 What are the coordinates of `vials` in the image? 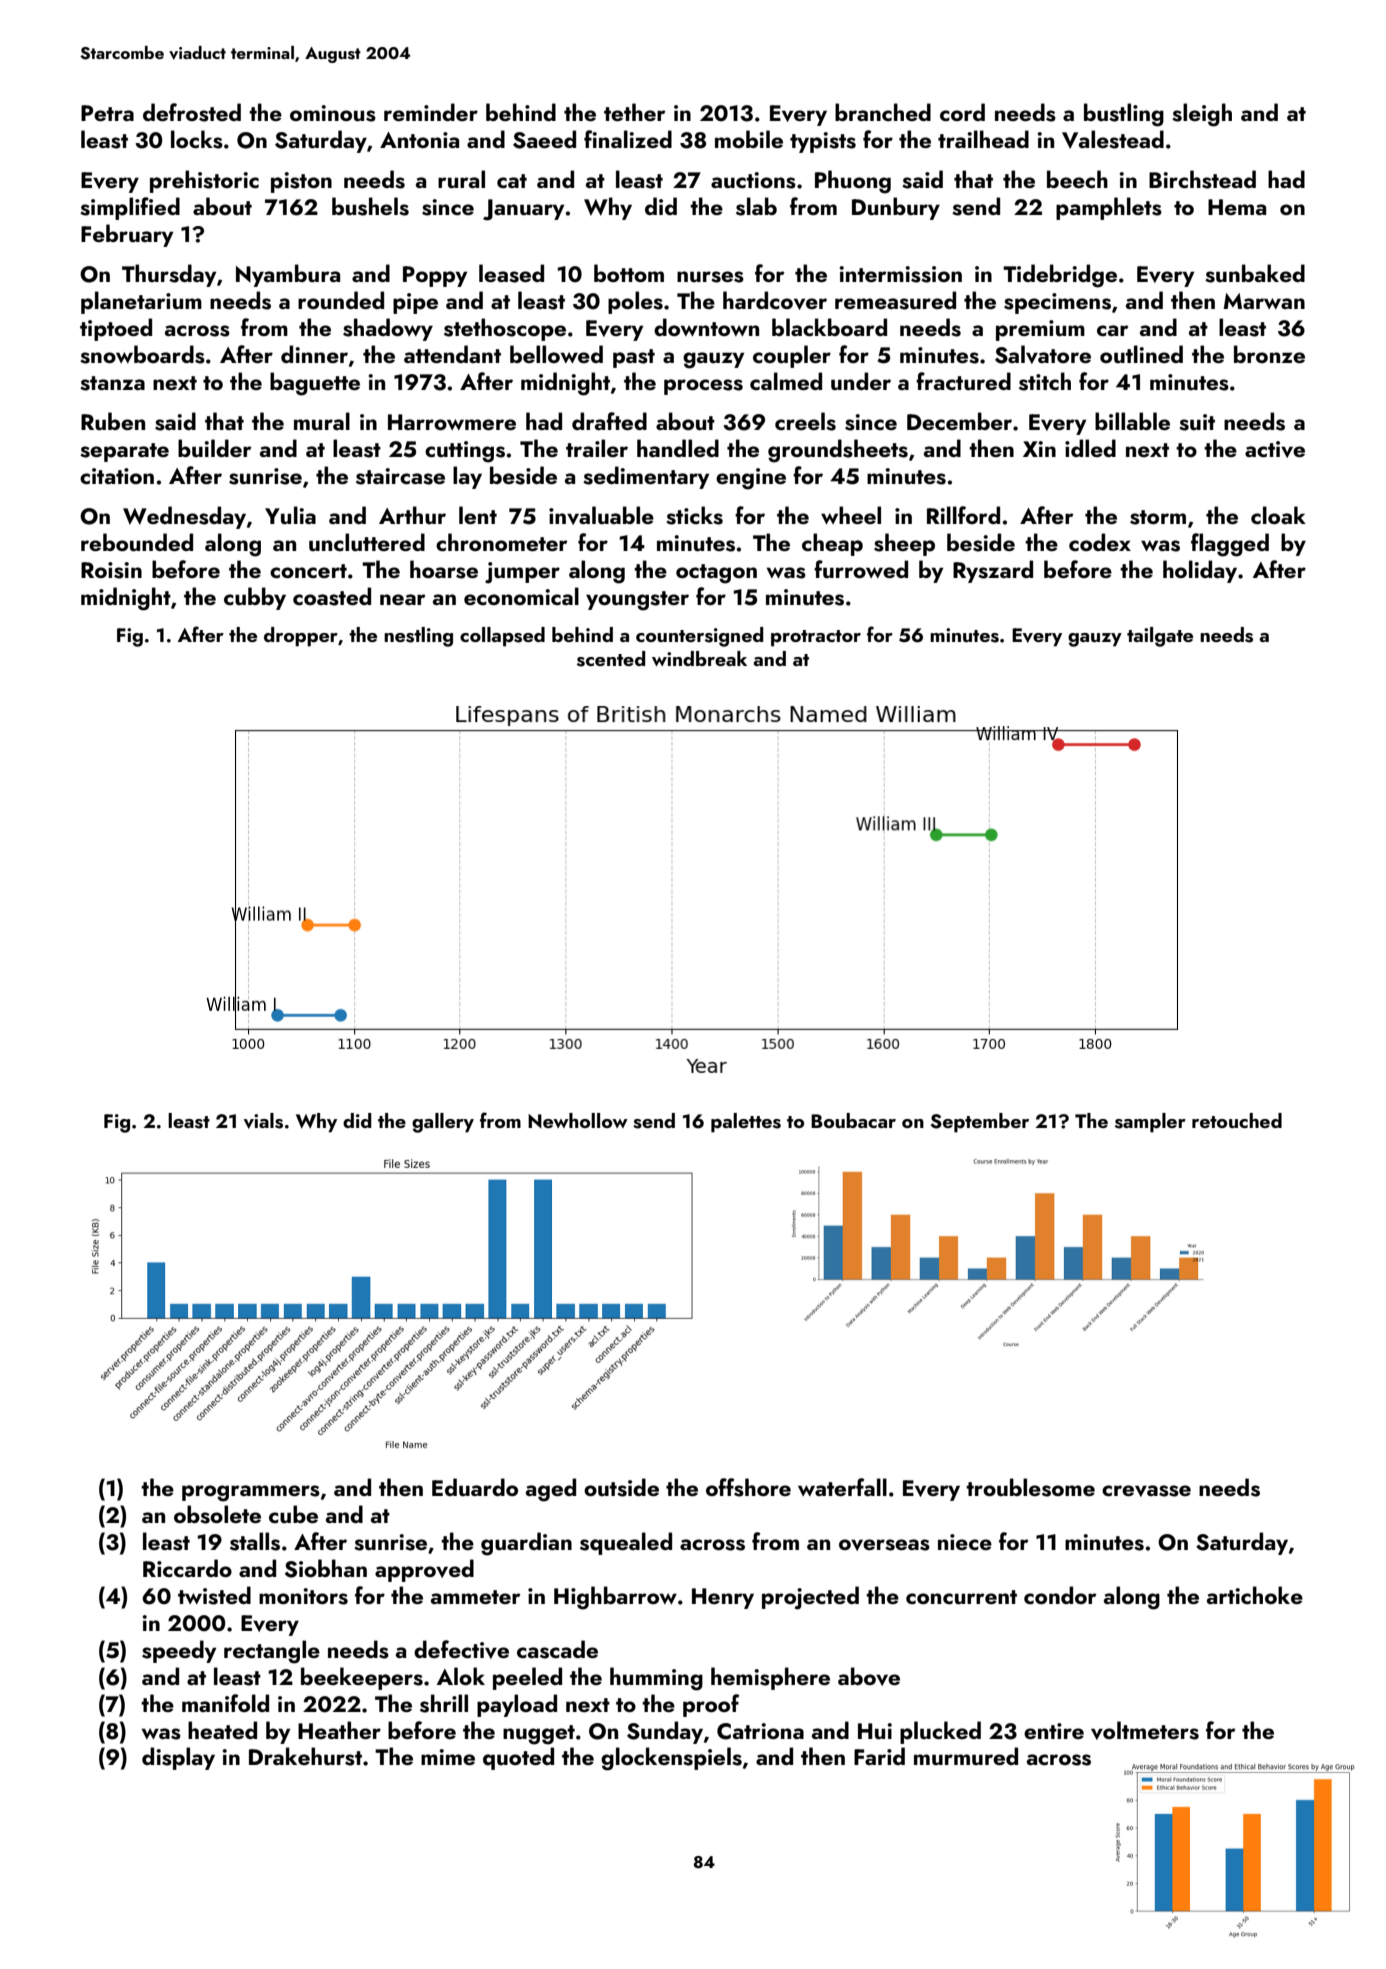 It's located at (263, 1121).
